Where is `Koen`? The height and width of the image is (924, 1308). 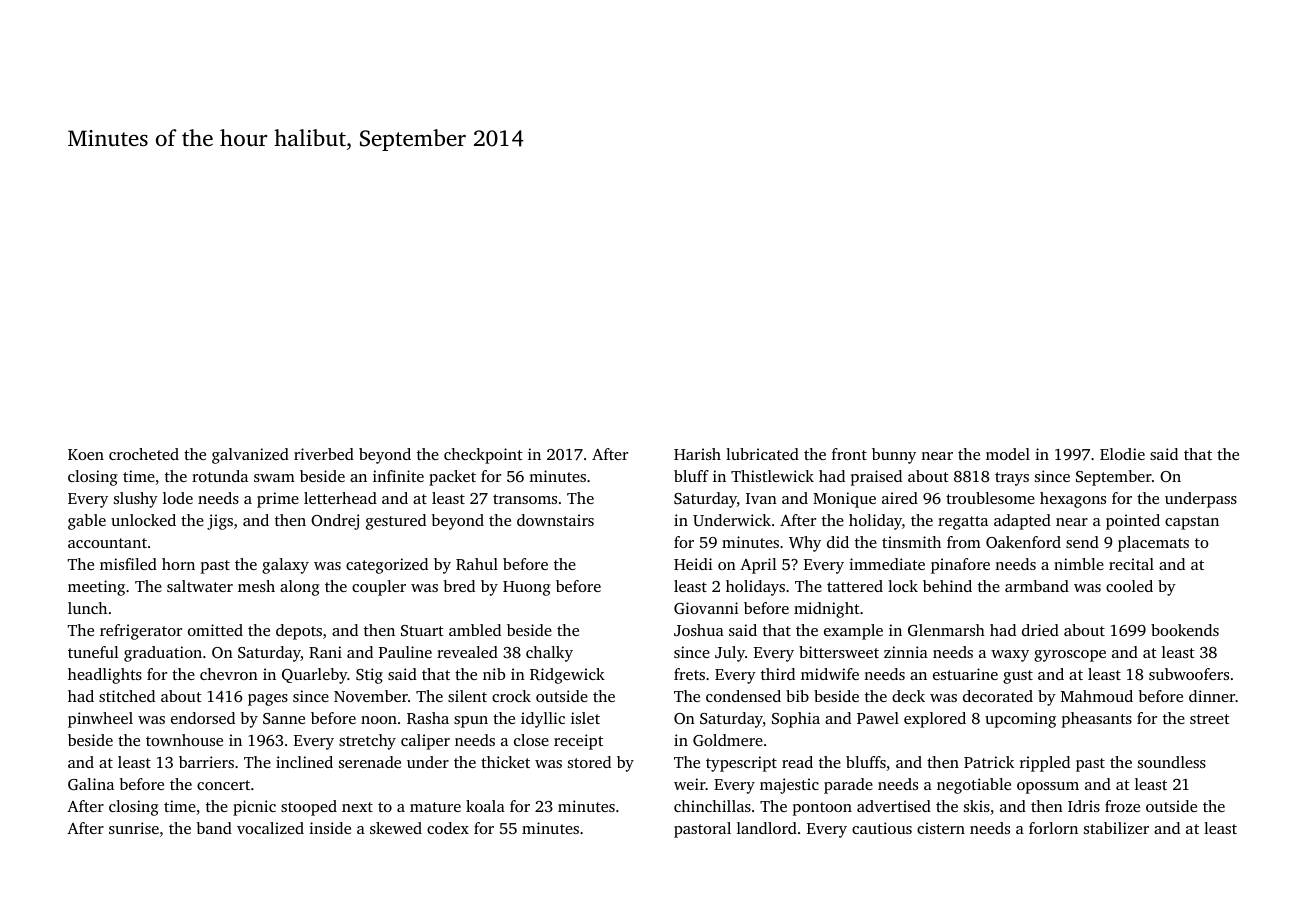
Koen is located at coordinates (86, 454).
